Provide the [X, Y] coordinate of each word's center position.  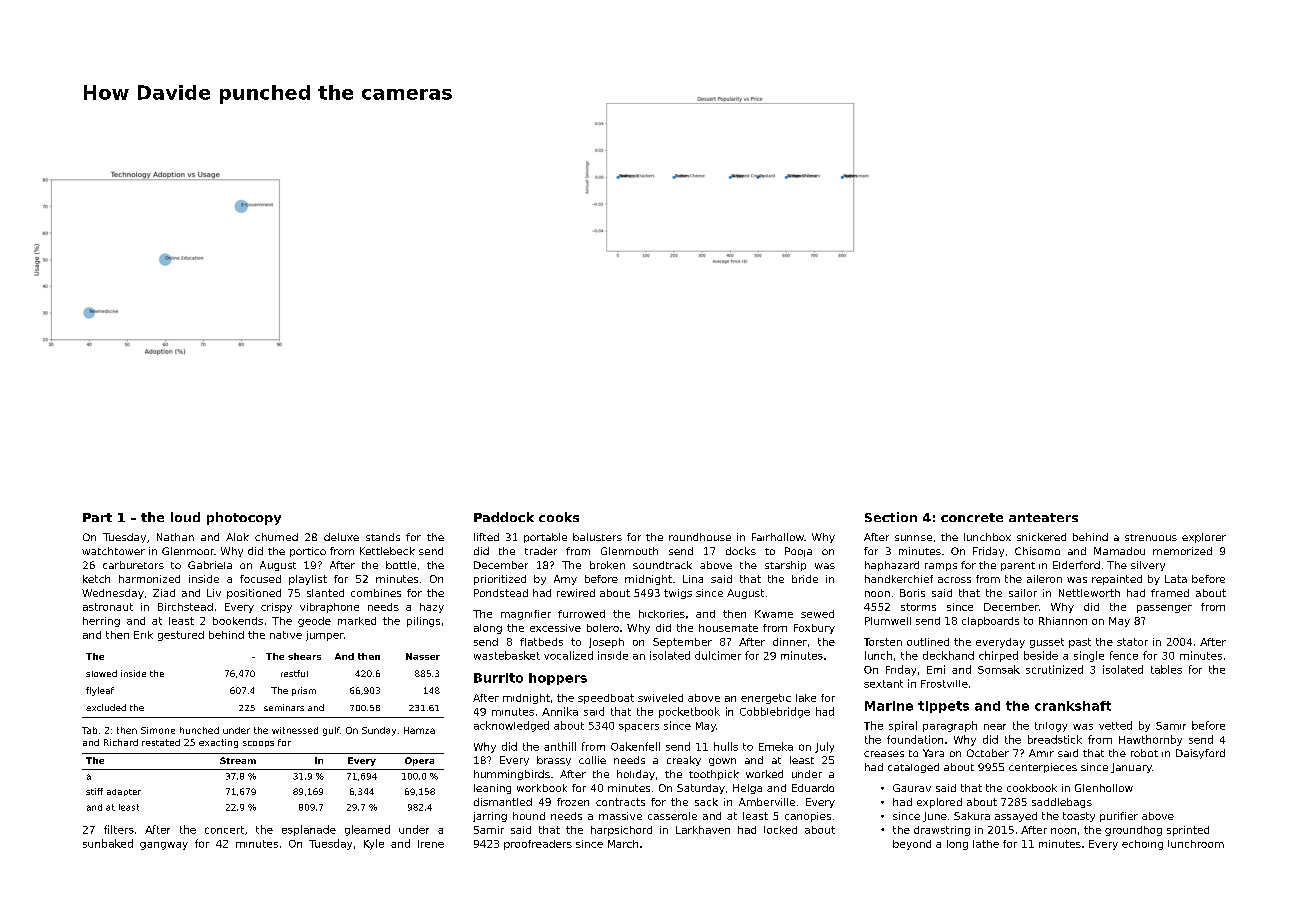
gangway [164, 846]
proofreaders [538, 845]
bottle [401, 565]
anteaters [1043, 517]
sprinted [1188, 831]
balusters [597, 537]
